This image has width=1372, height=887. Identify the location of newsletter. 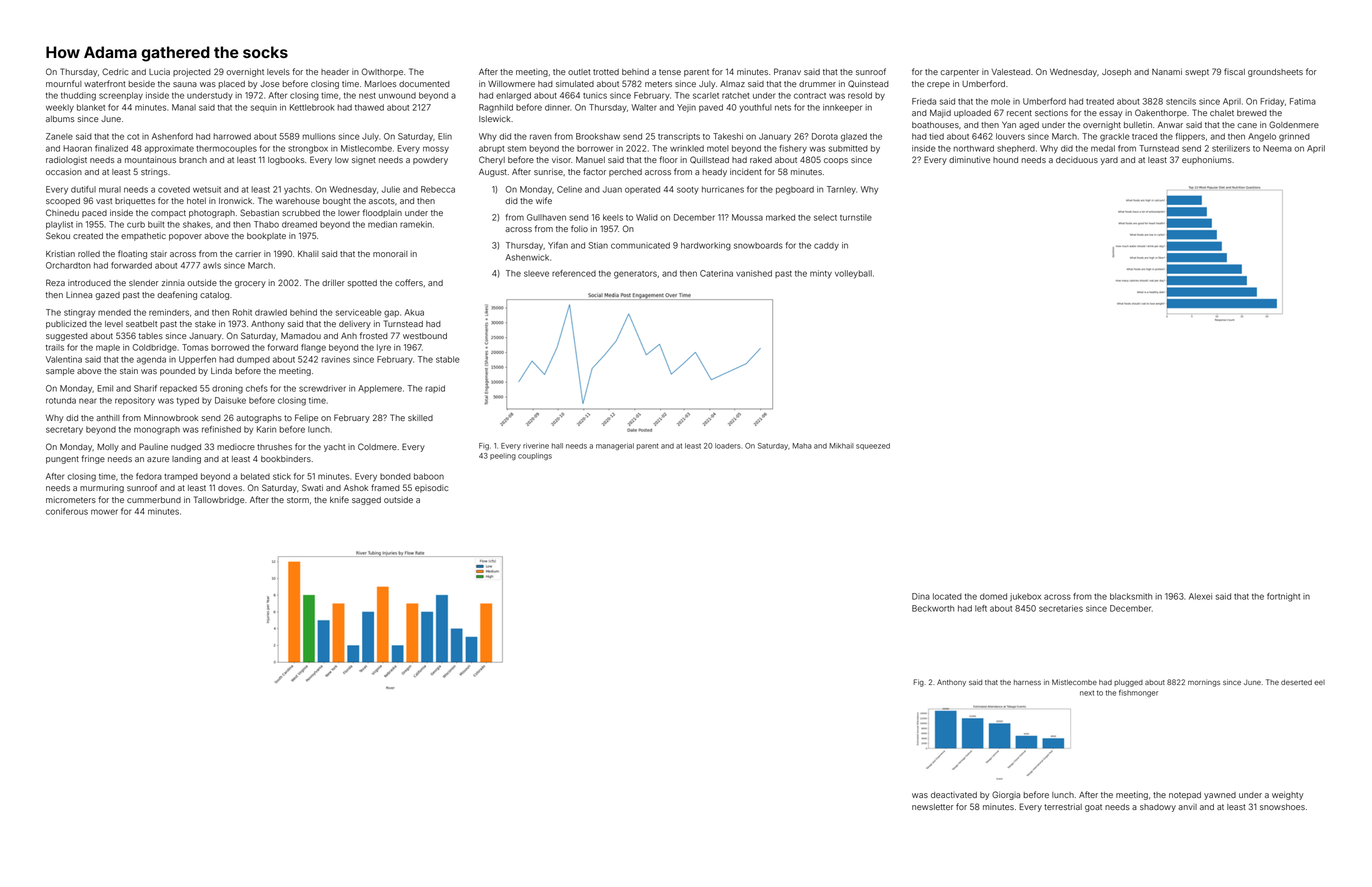
(932, 807).
